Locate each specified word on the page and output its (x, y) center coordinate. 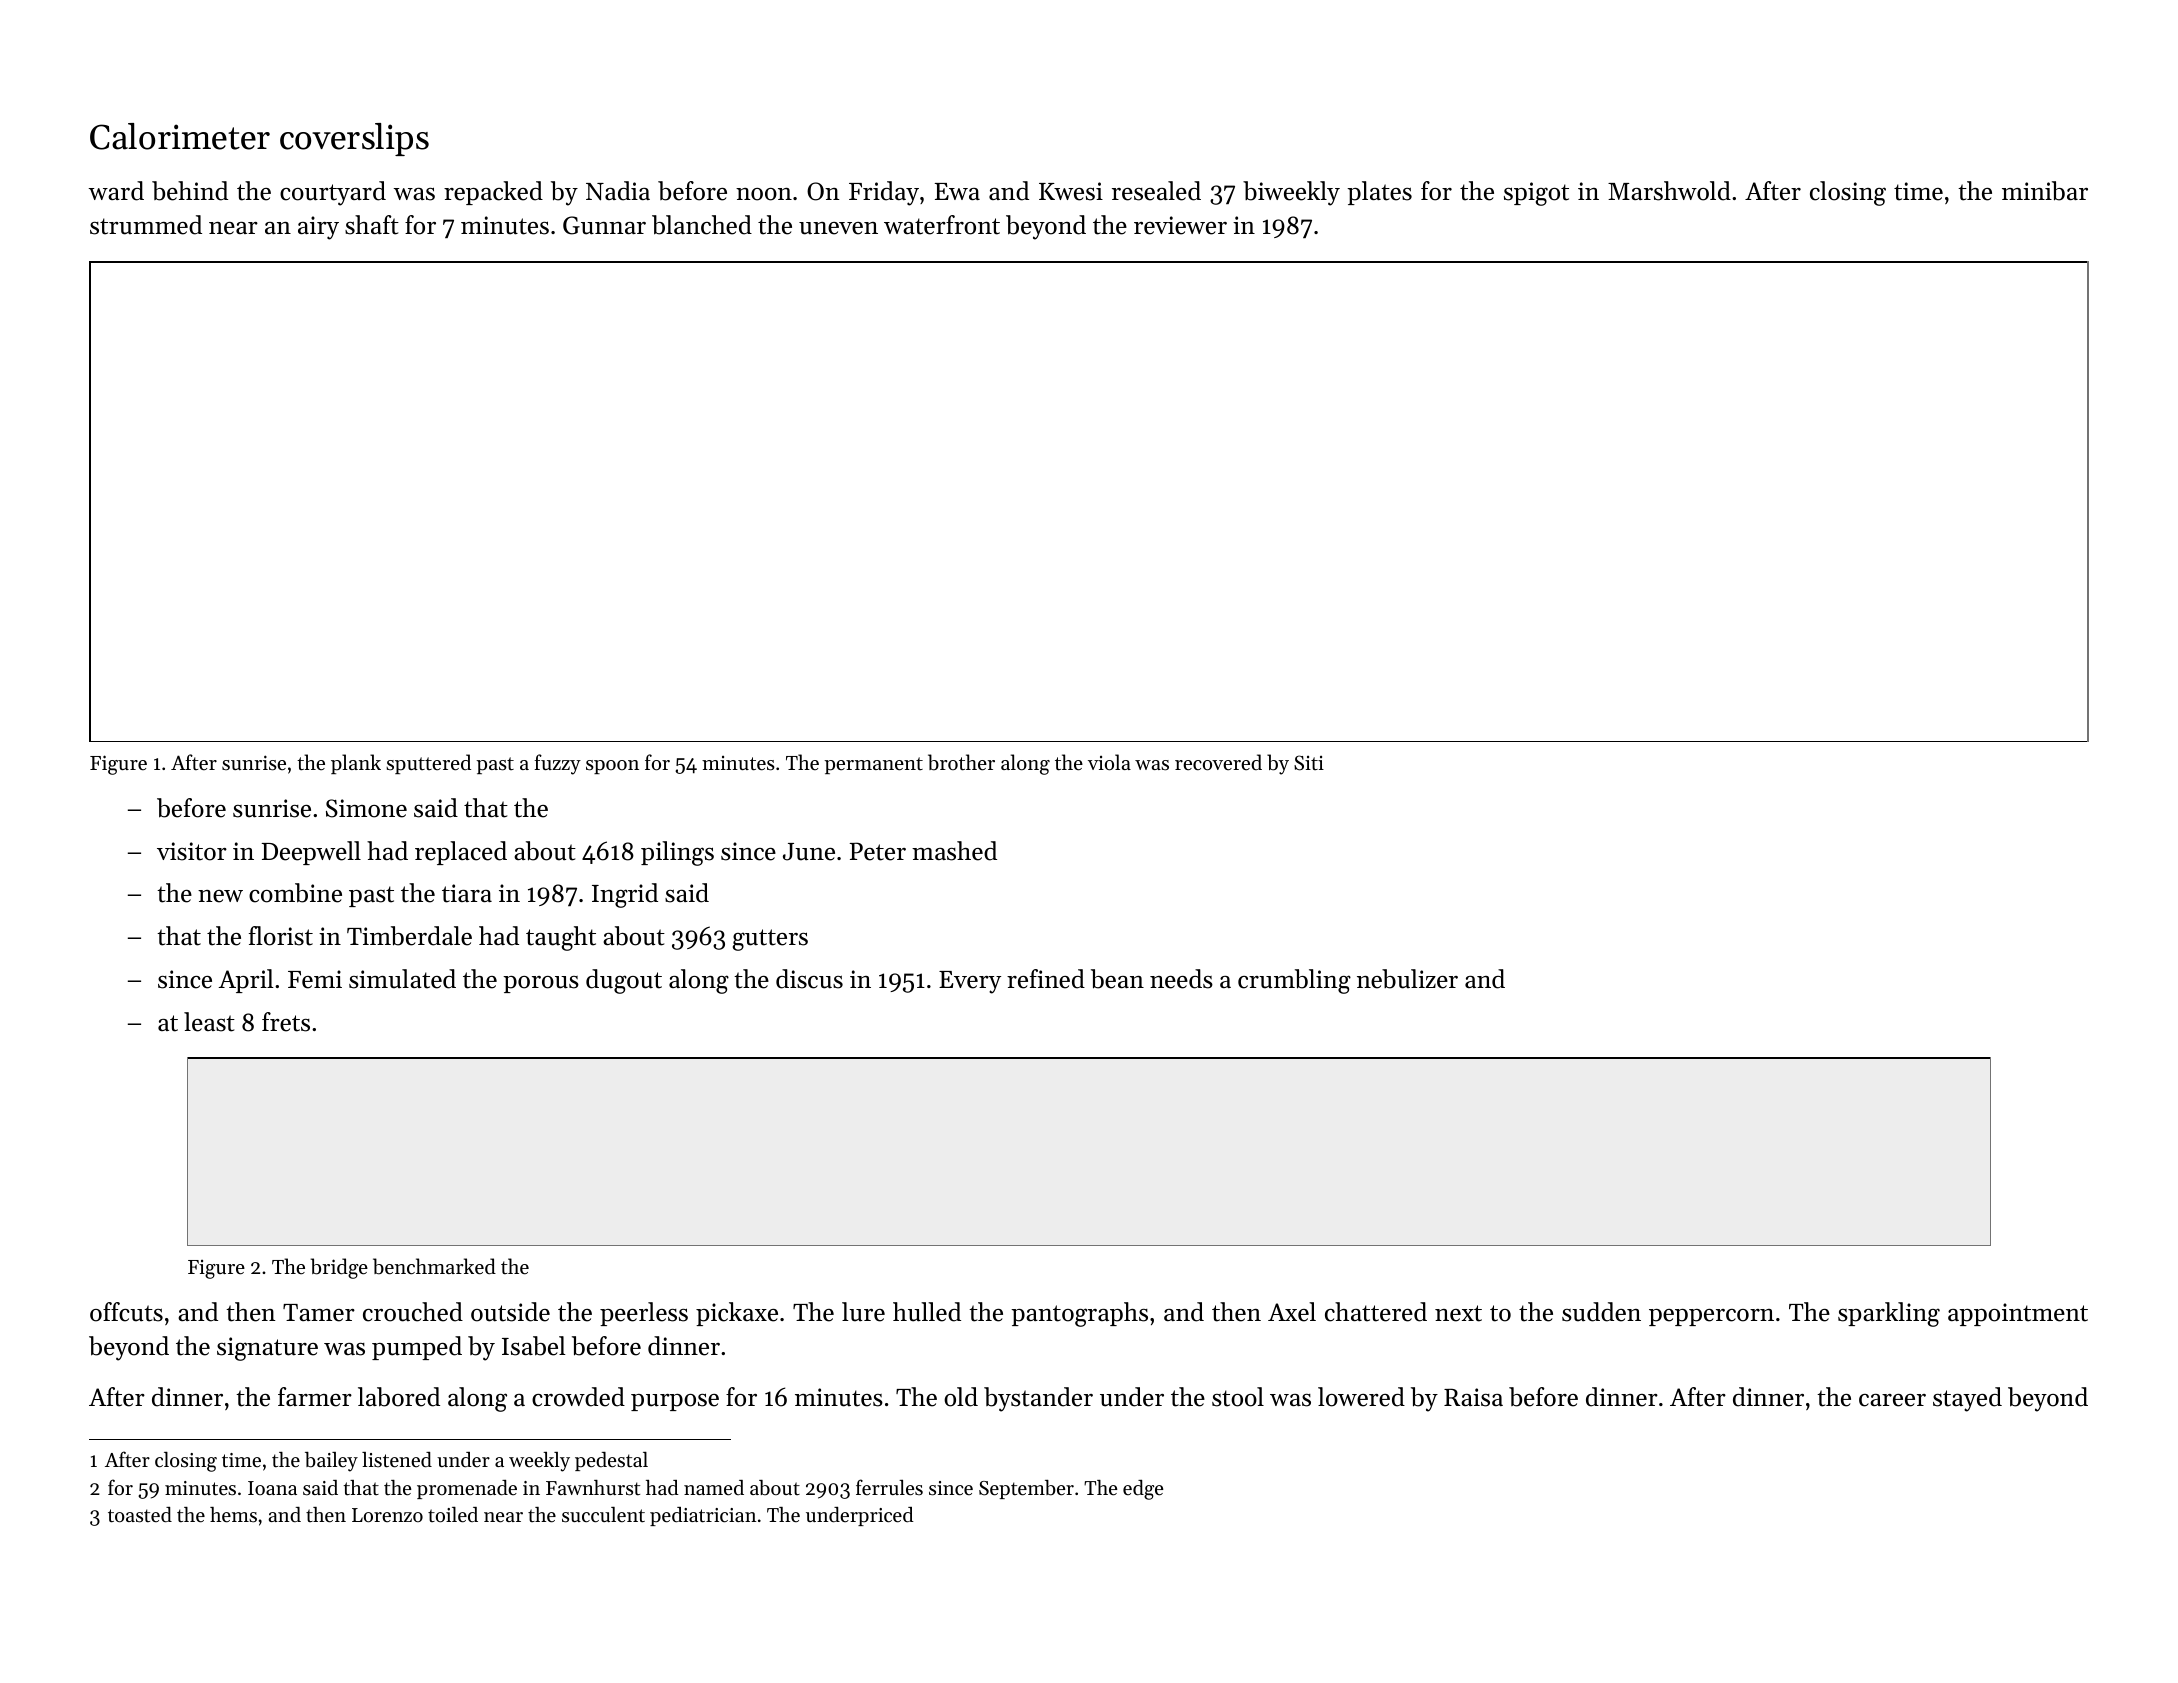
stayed (1967, 1399)
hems (233, 1515)
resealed (1156, 191)
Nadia (618, 191)
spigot (1536, 194)
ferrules (889, 1487)
